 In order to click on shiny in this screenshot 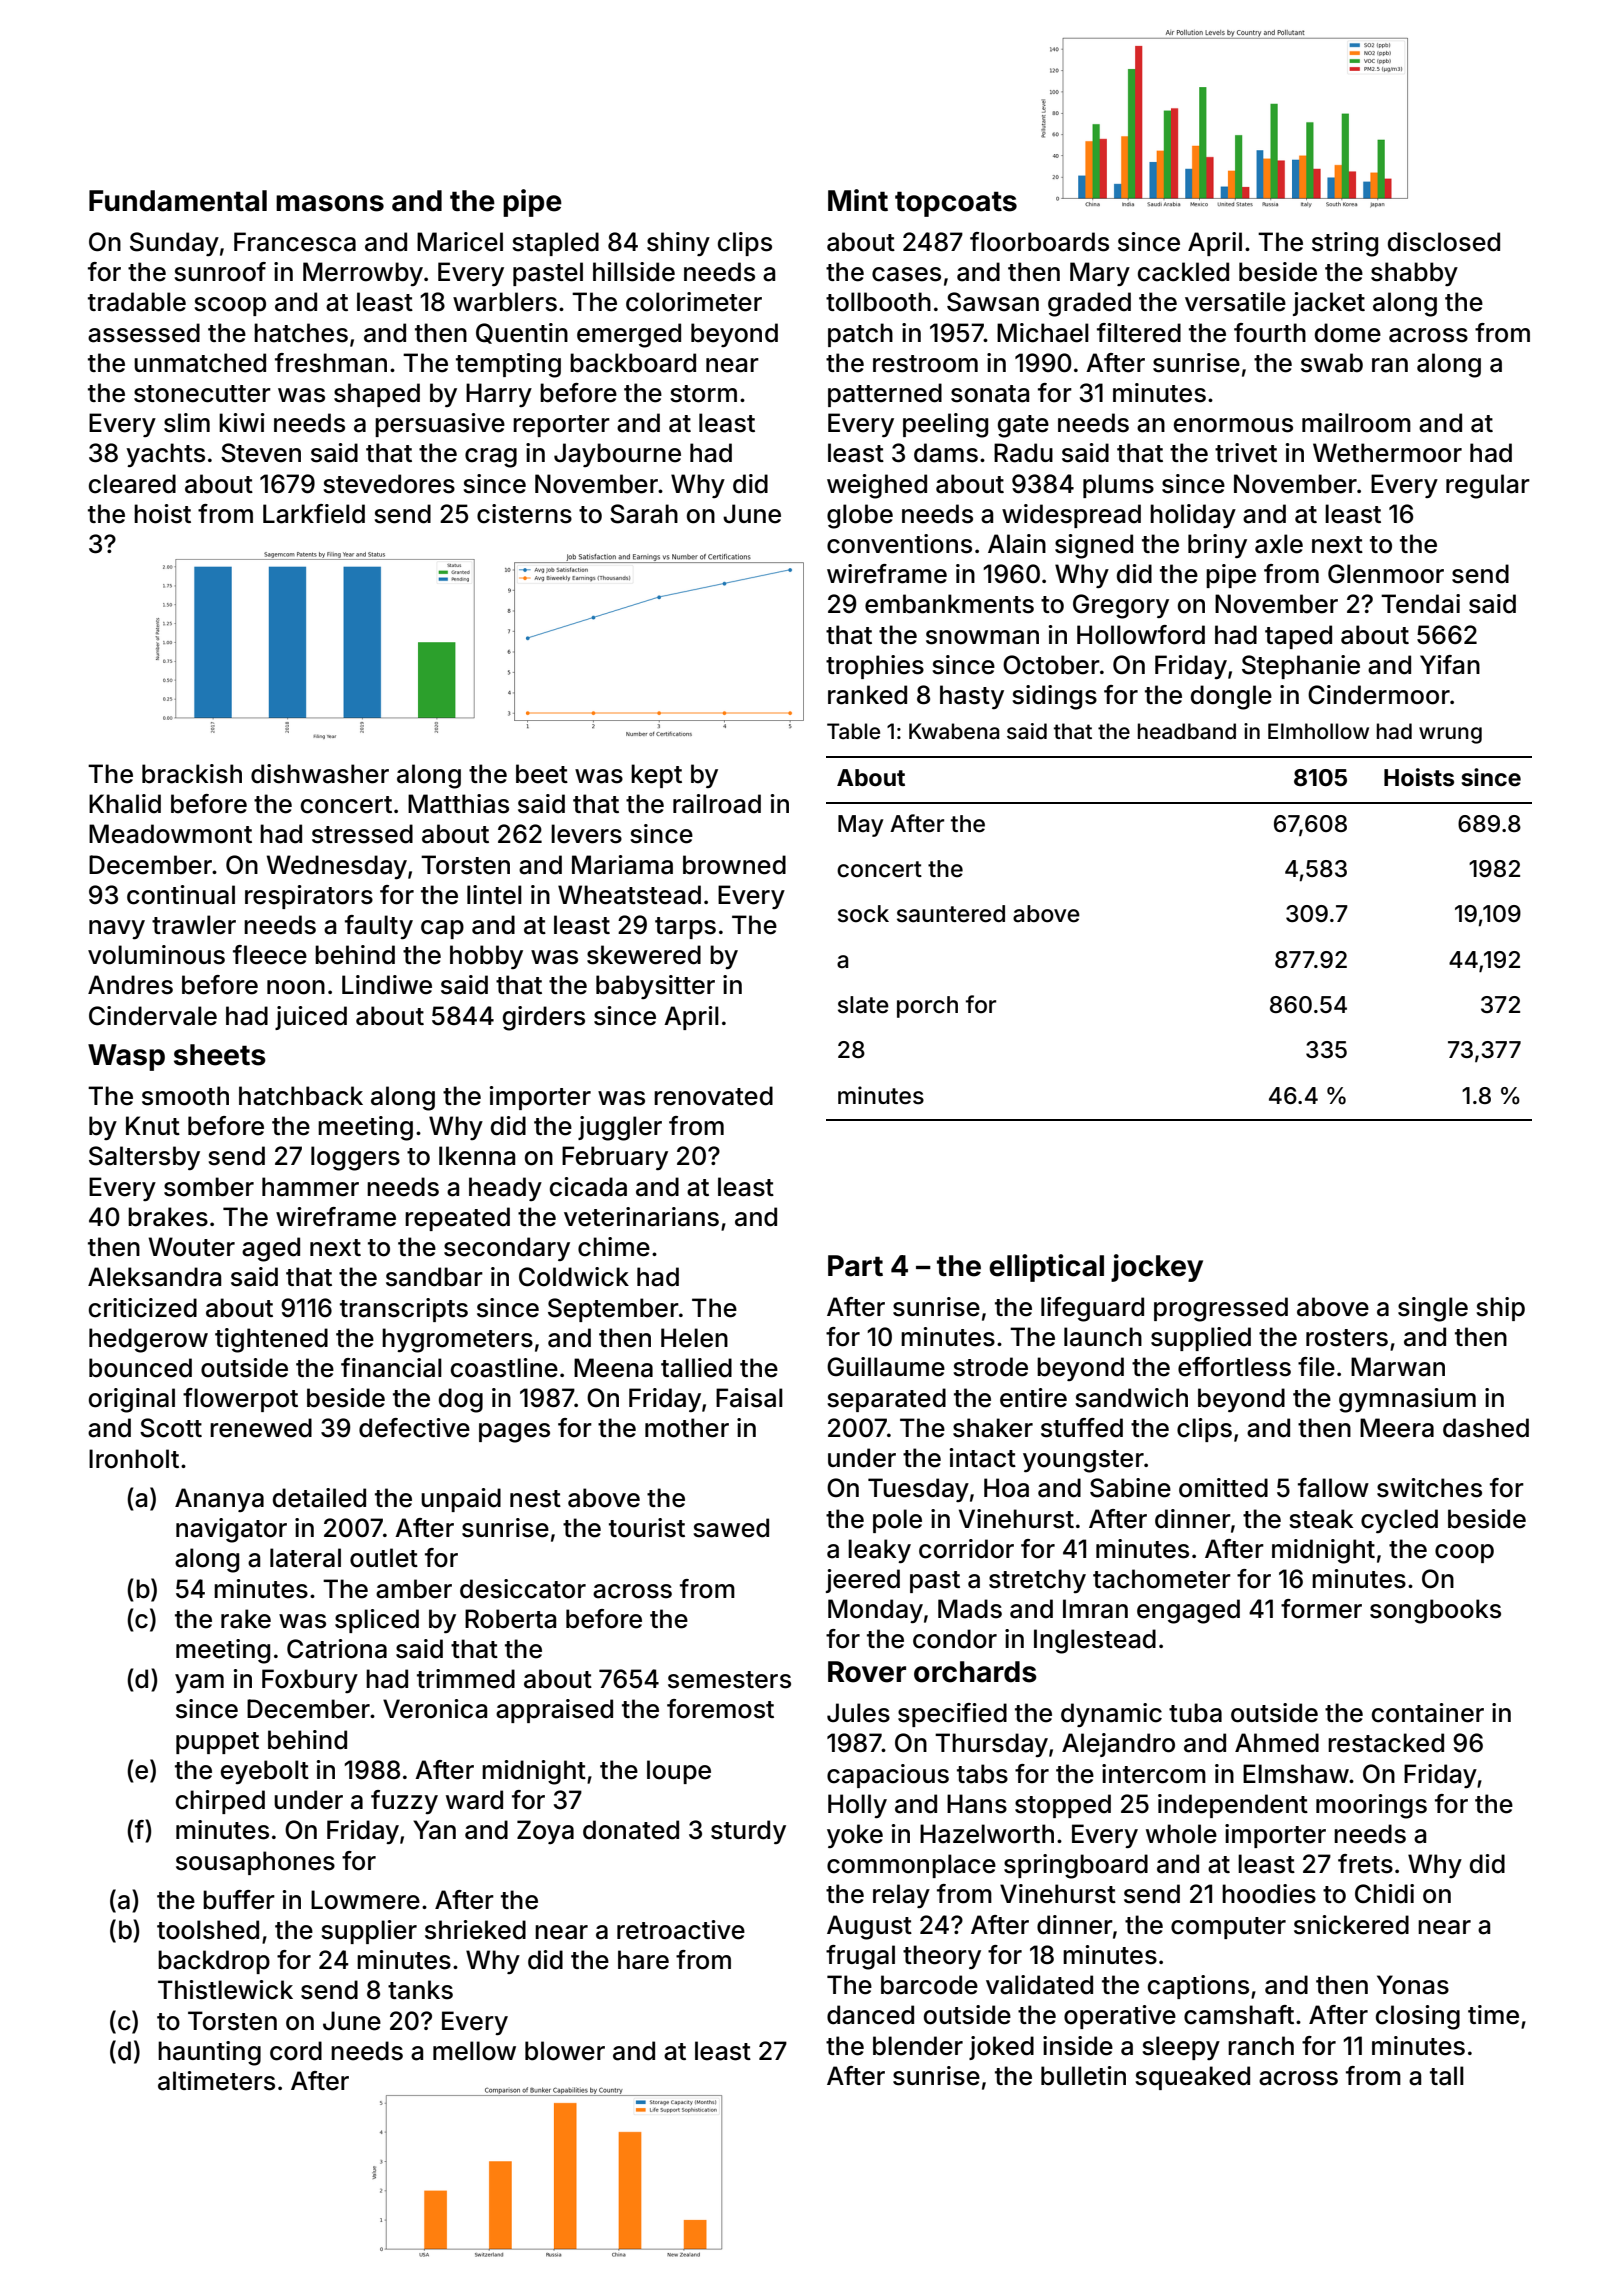, I will do `click(678, 244)`.
